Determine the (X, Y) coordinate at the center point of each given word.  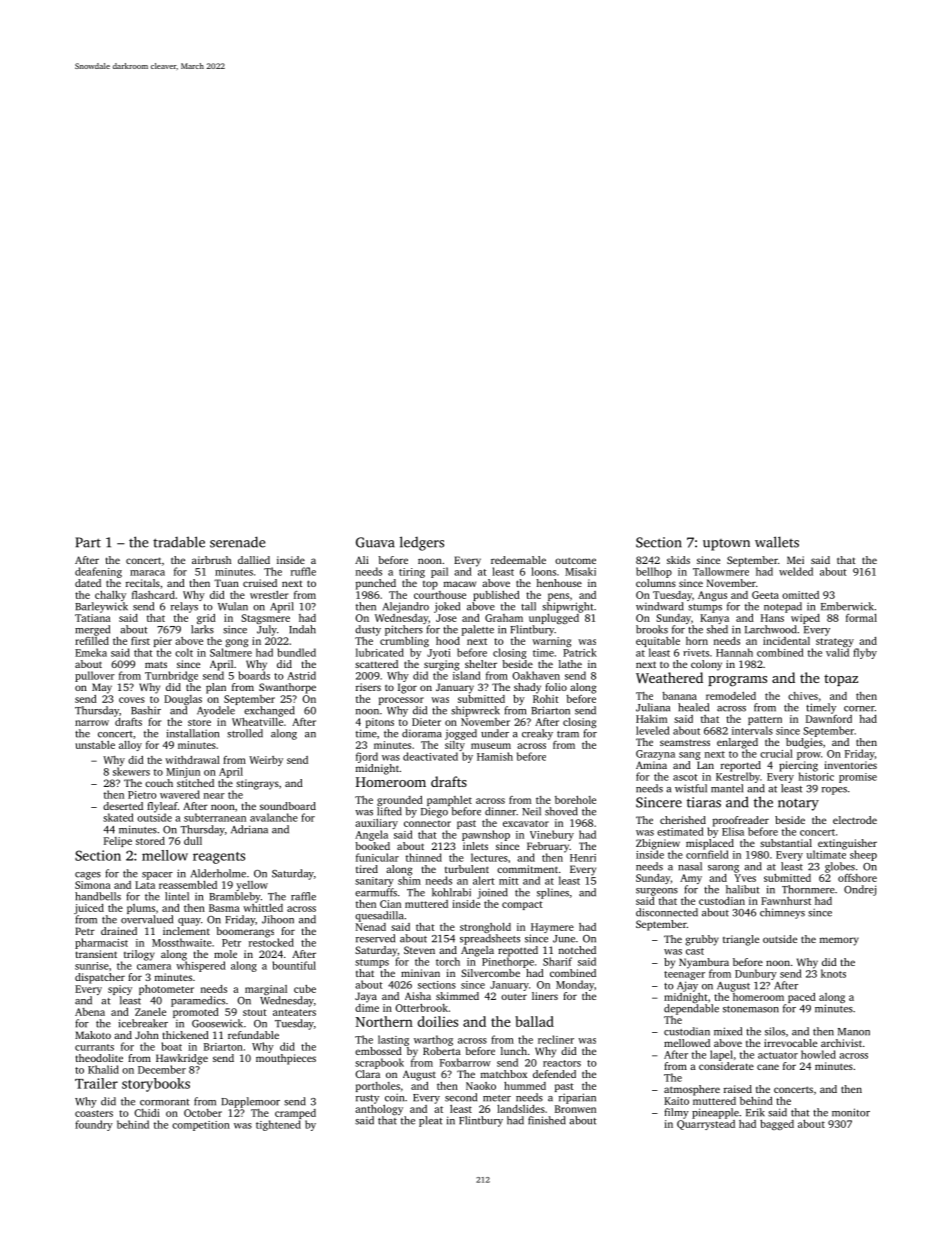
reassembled (188, 885)
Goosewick (217, 1023)
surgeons (657, 892)
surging (442, 665)
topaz (841, 680)
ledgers (422, 543)
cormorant (165, 1102)
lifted (389, 811)
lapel (721, 1055)
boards (254, 675)
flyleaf (162, 807)
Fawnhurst (786, 901)
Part (88, 542)
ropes (834, 791)
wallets (777, 542)
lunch (514, 1051)
